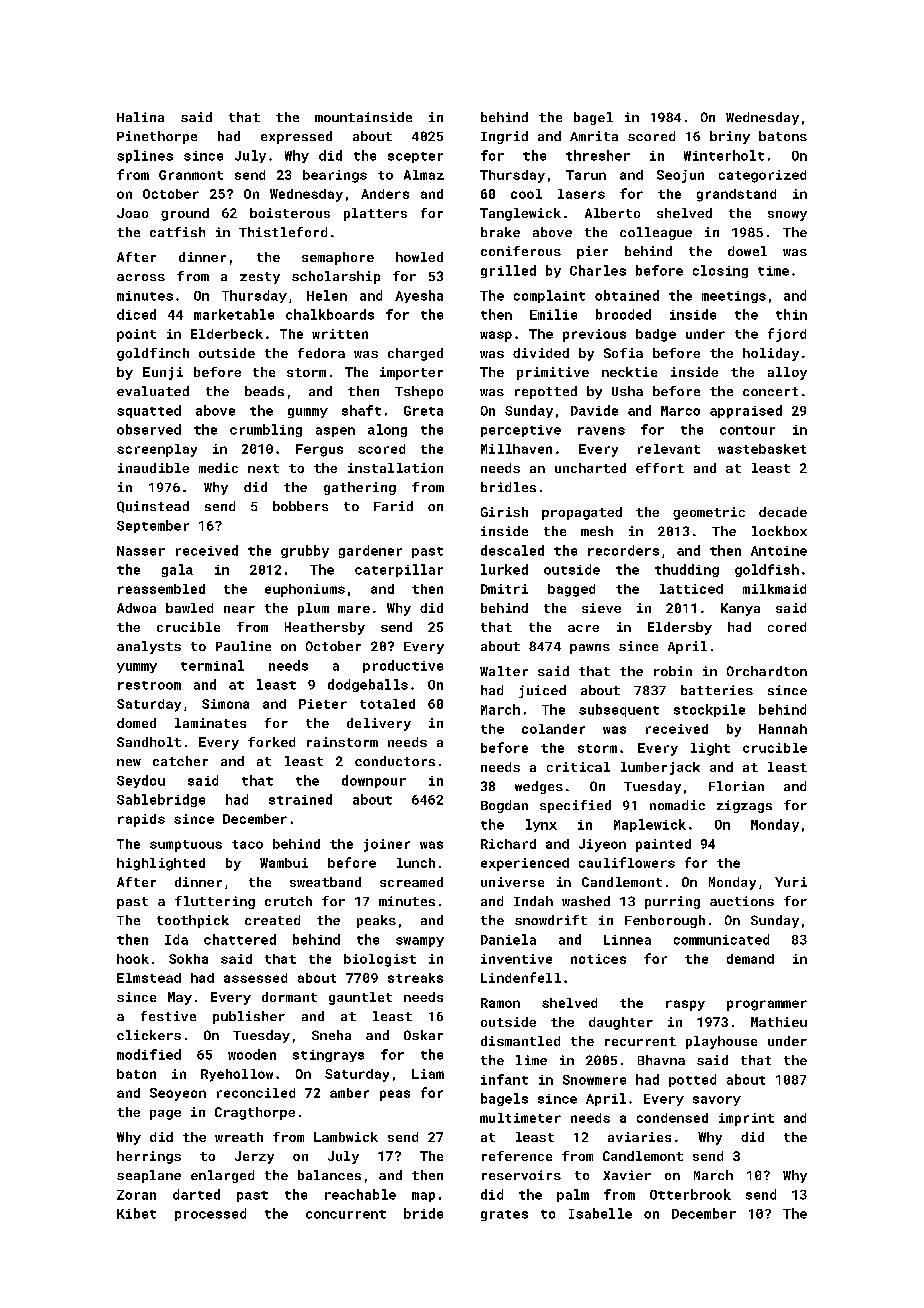 Image resolution: width=924 pixels, height=1308 pixels. I want to click on sieve, so click(601, 608).
